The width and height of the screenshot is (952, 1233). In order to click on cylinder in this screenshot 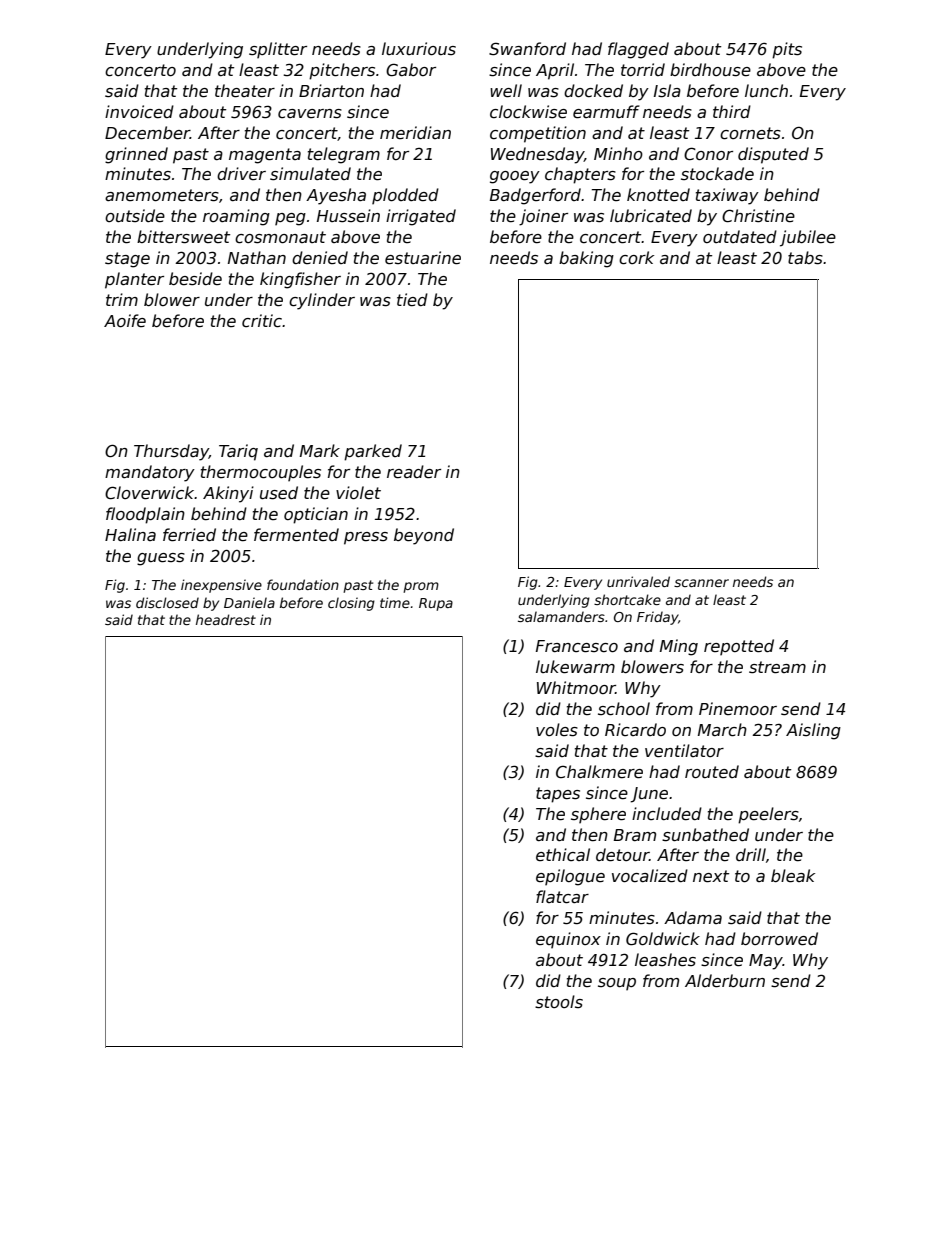, I will do `click(322, 301)`.
